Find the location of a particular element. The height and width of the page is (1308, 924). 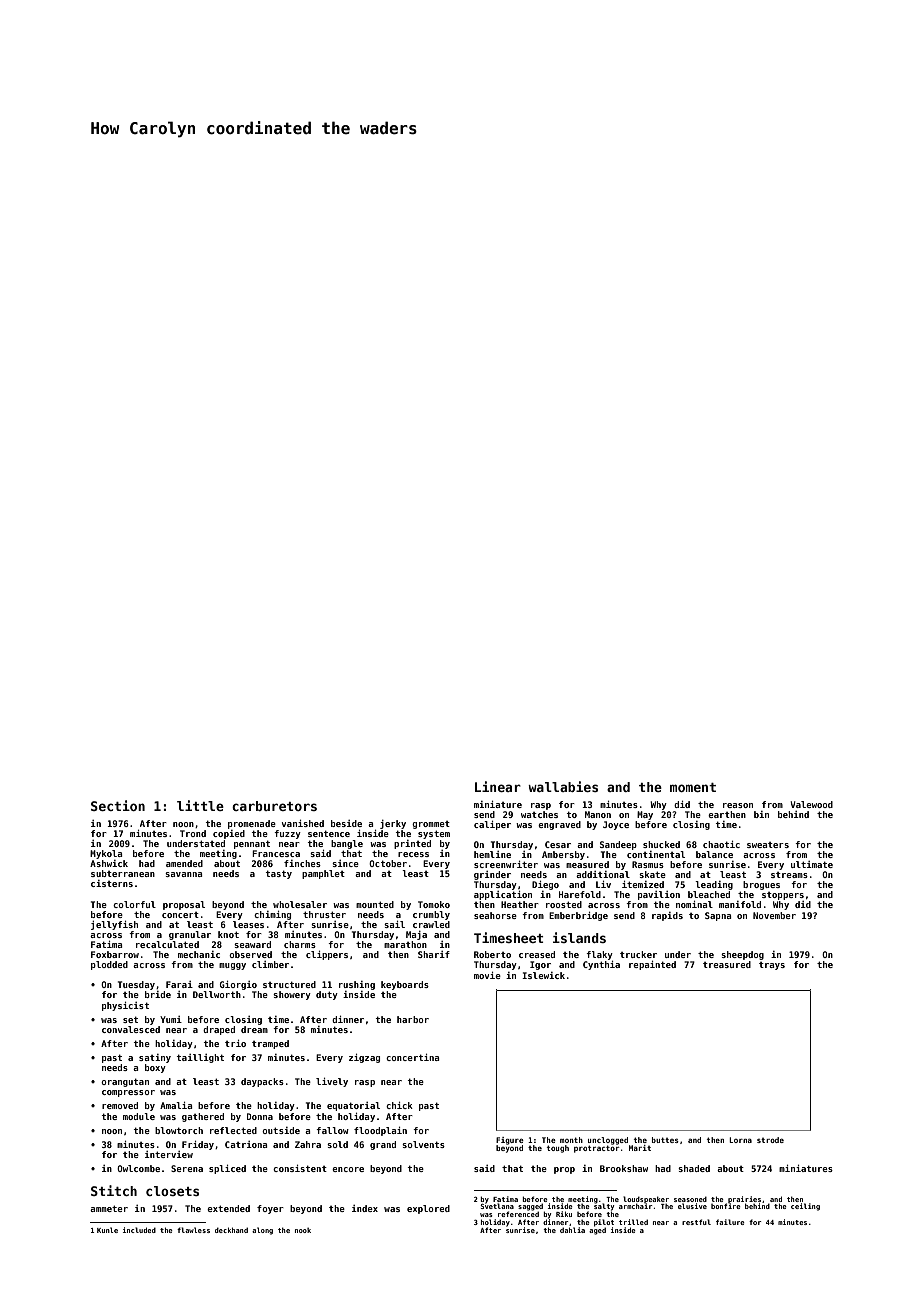

islands is located at coordinates (579, 937).
